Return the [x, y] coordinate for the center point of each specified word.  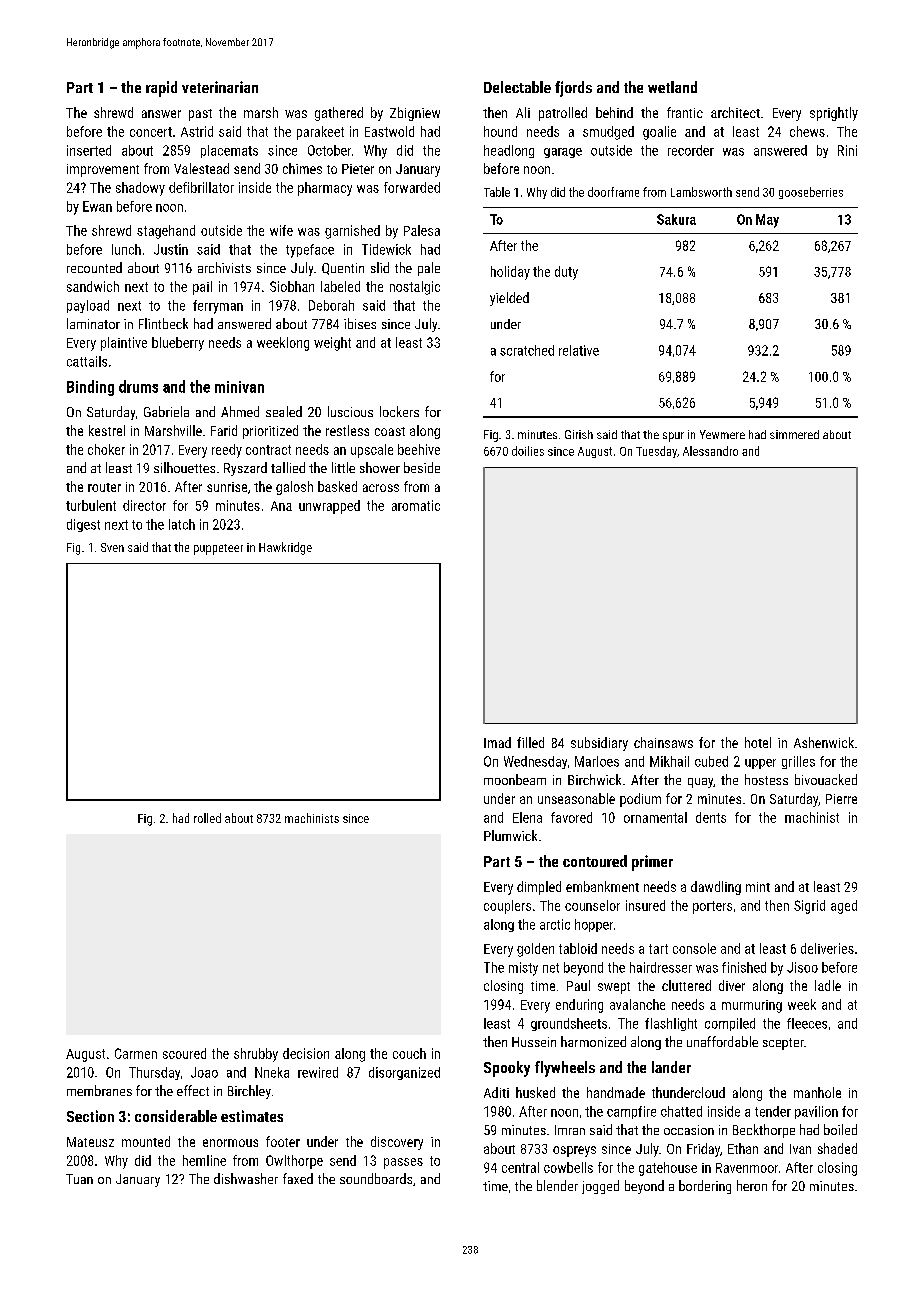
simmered [794, 434]
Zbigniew [415, 114]
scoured [184, 1053]
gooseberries [811, 193]
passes [403, 1163]
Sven [112, 547]
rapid [161, 89]
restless [347, 430]
